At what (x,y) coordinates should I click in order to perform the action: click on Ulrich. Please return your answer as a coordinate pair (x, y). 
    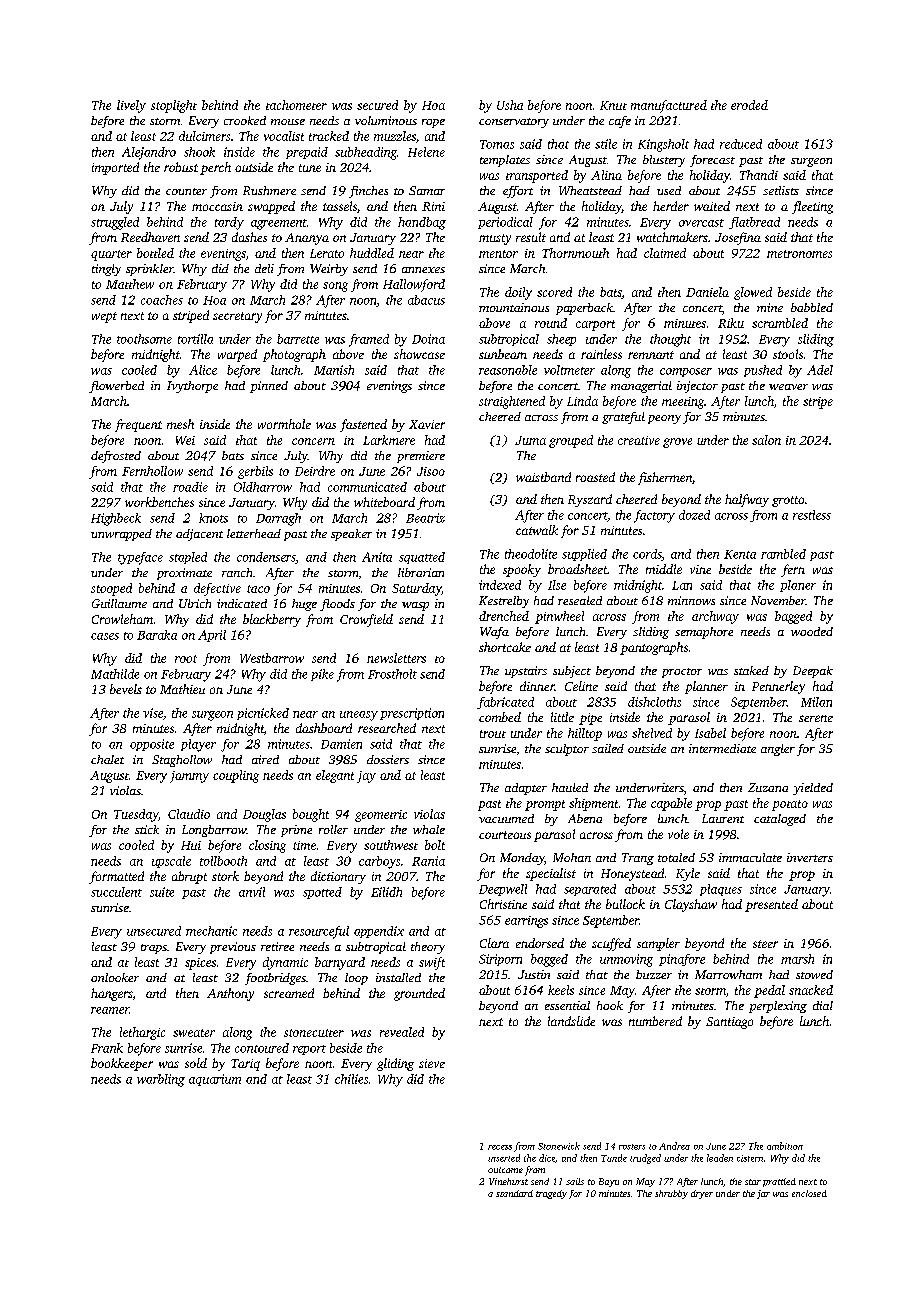
    Looking at the image, I should click on (195, 603).
